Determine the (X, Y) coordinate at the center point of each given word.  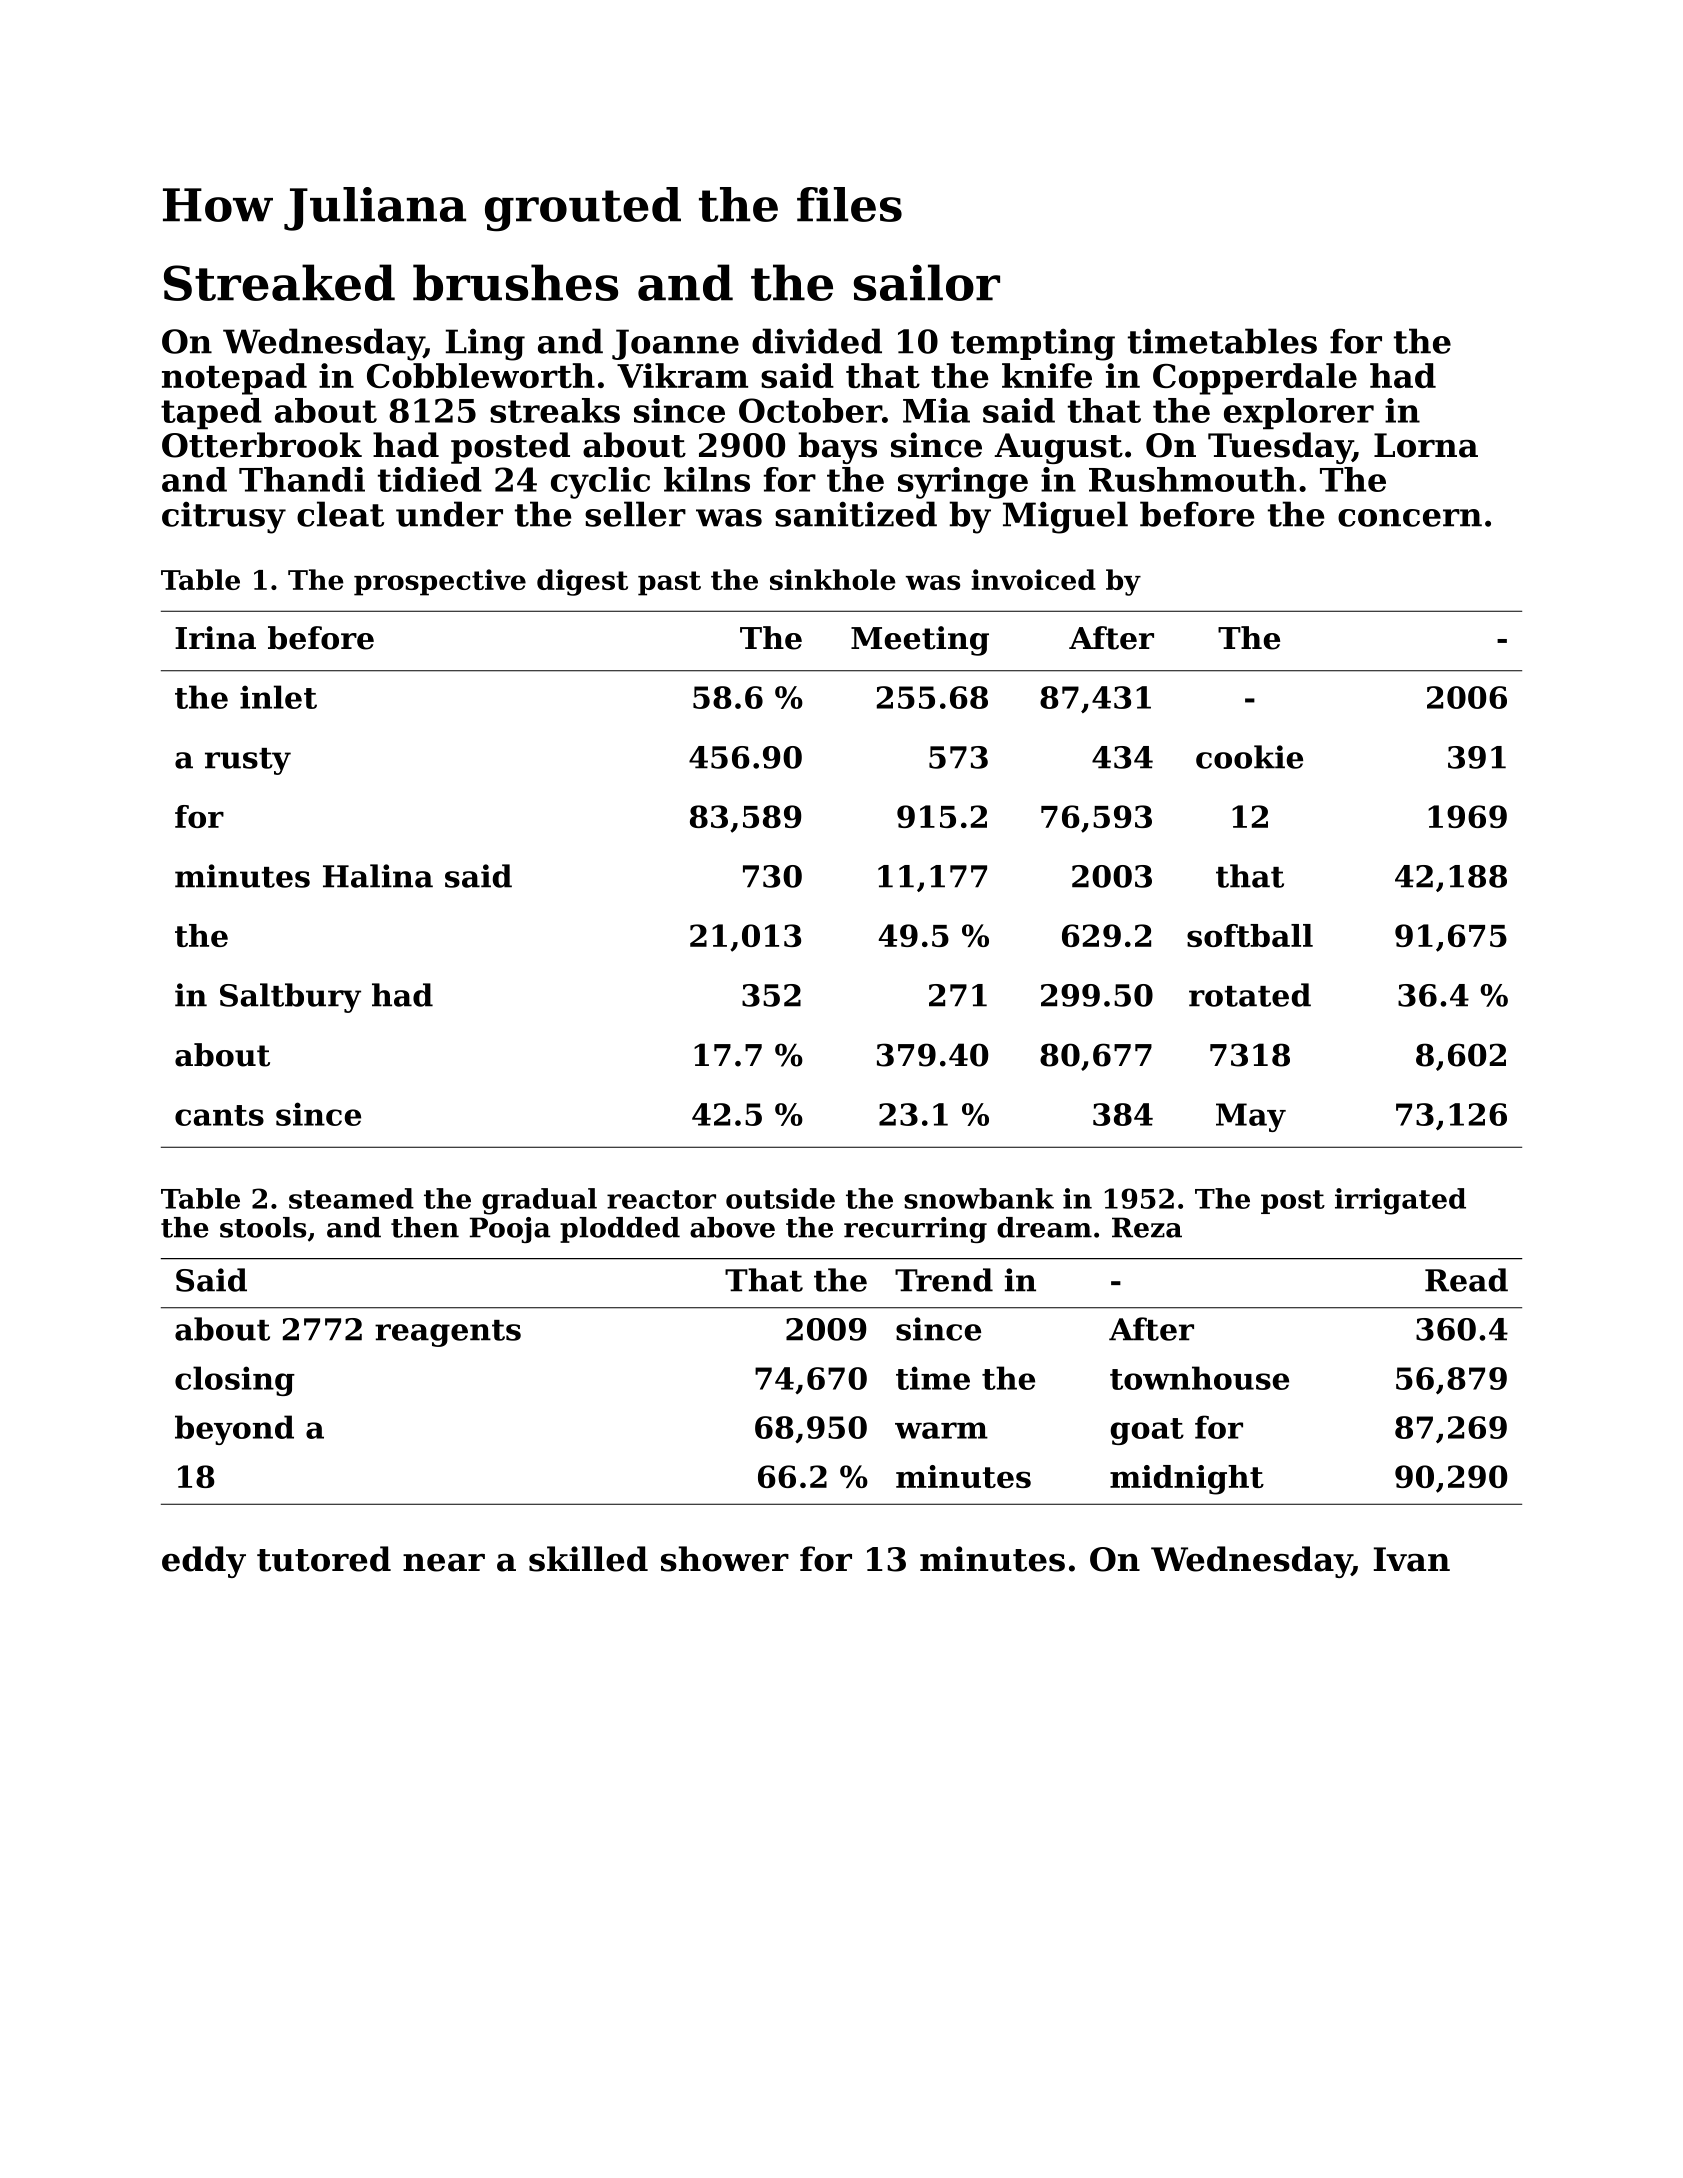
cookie (1249, 757)
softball (1250, 935)
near (444, 1563)
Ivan (1412, 1559)
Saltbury (290, 998)
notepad (234, 379)
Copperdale (1255, 379)
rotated (1250, 995)
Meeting (920, 641)
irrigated (1400, 1201)
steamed (351, 1198)
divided (817, 341)
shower (725, 1559)
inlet (278, 697)
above (732, 1227)
